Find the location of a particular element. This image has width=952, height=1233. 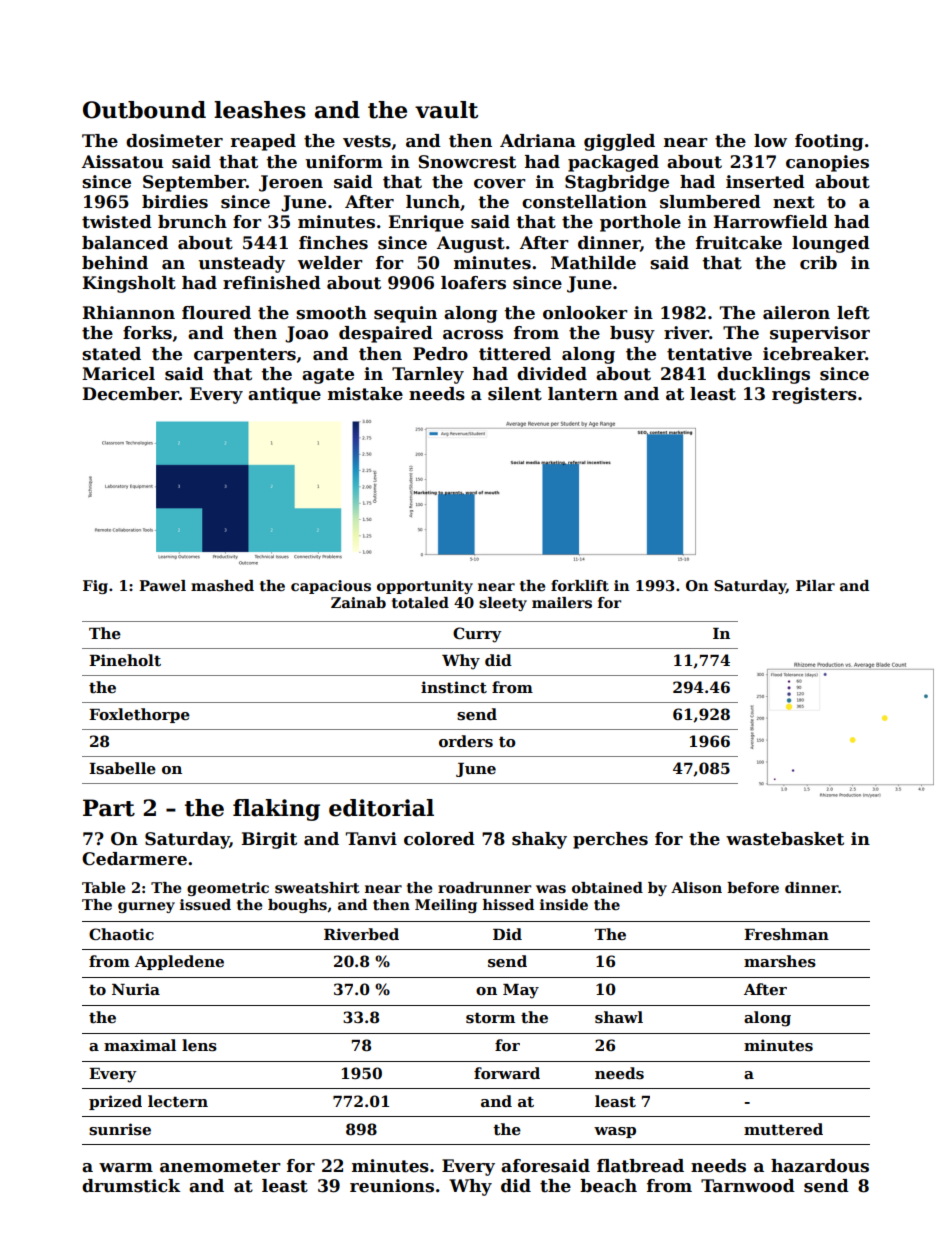

wasp is located at coordinates (615, 1132).
